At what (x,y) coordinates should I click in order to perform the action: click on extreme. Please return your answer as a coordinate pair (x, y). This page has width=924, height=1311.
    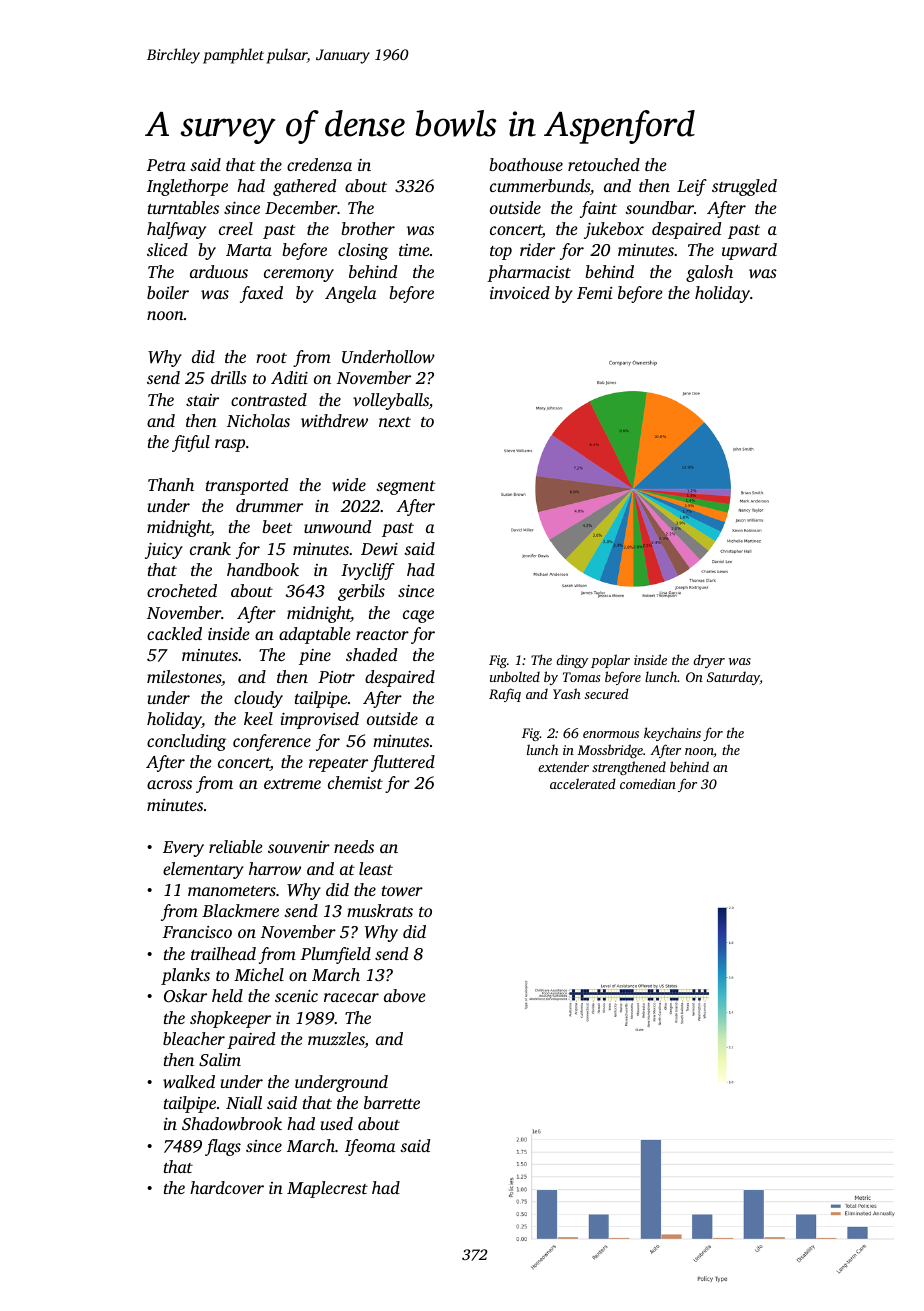
    Looking at the image, I should click on (292, 784).
